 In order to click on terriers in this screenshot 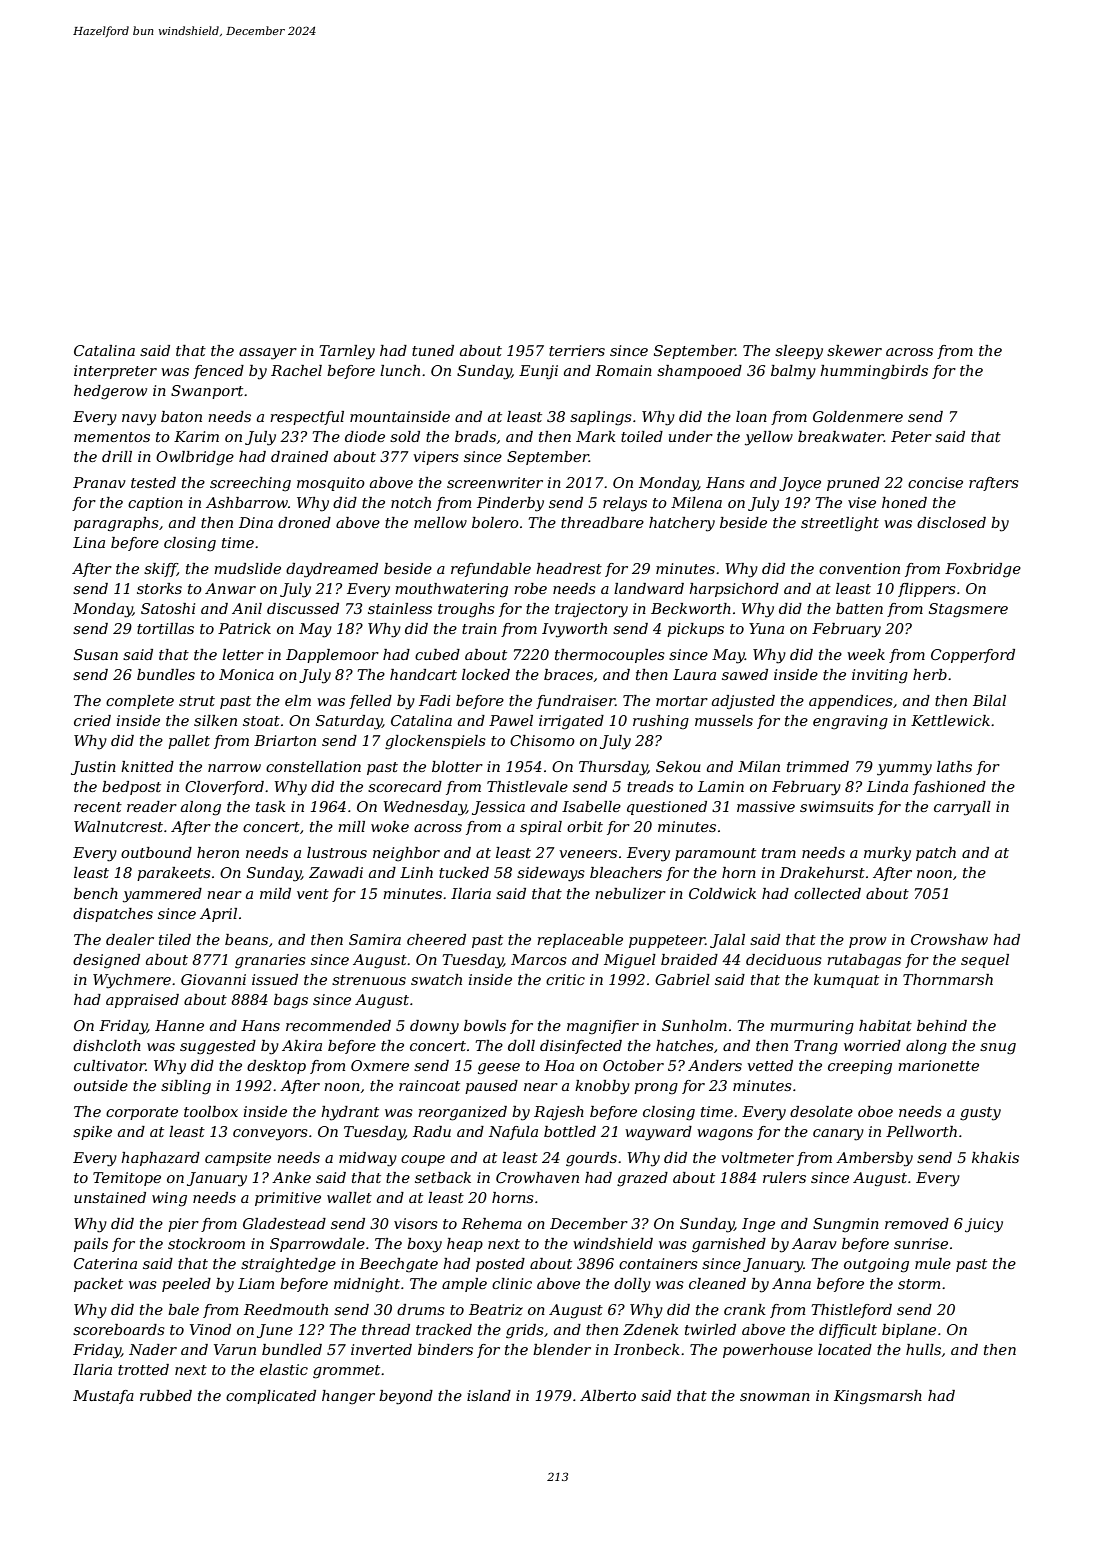, I will do `click(577, 350)`.
